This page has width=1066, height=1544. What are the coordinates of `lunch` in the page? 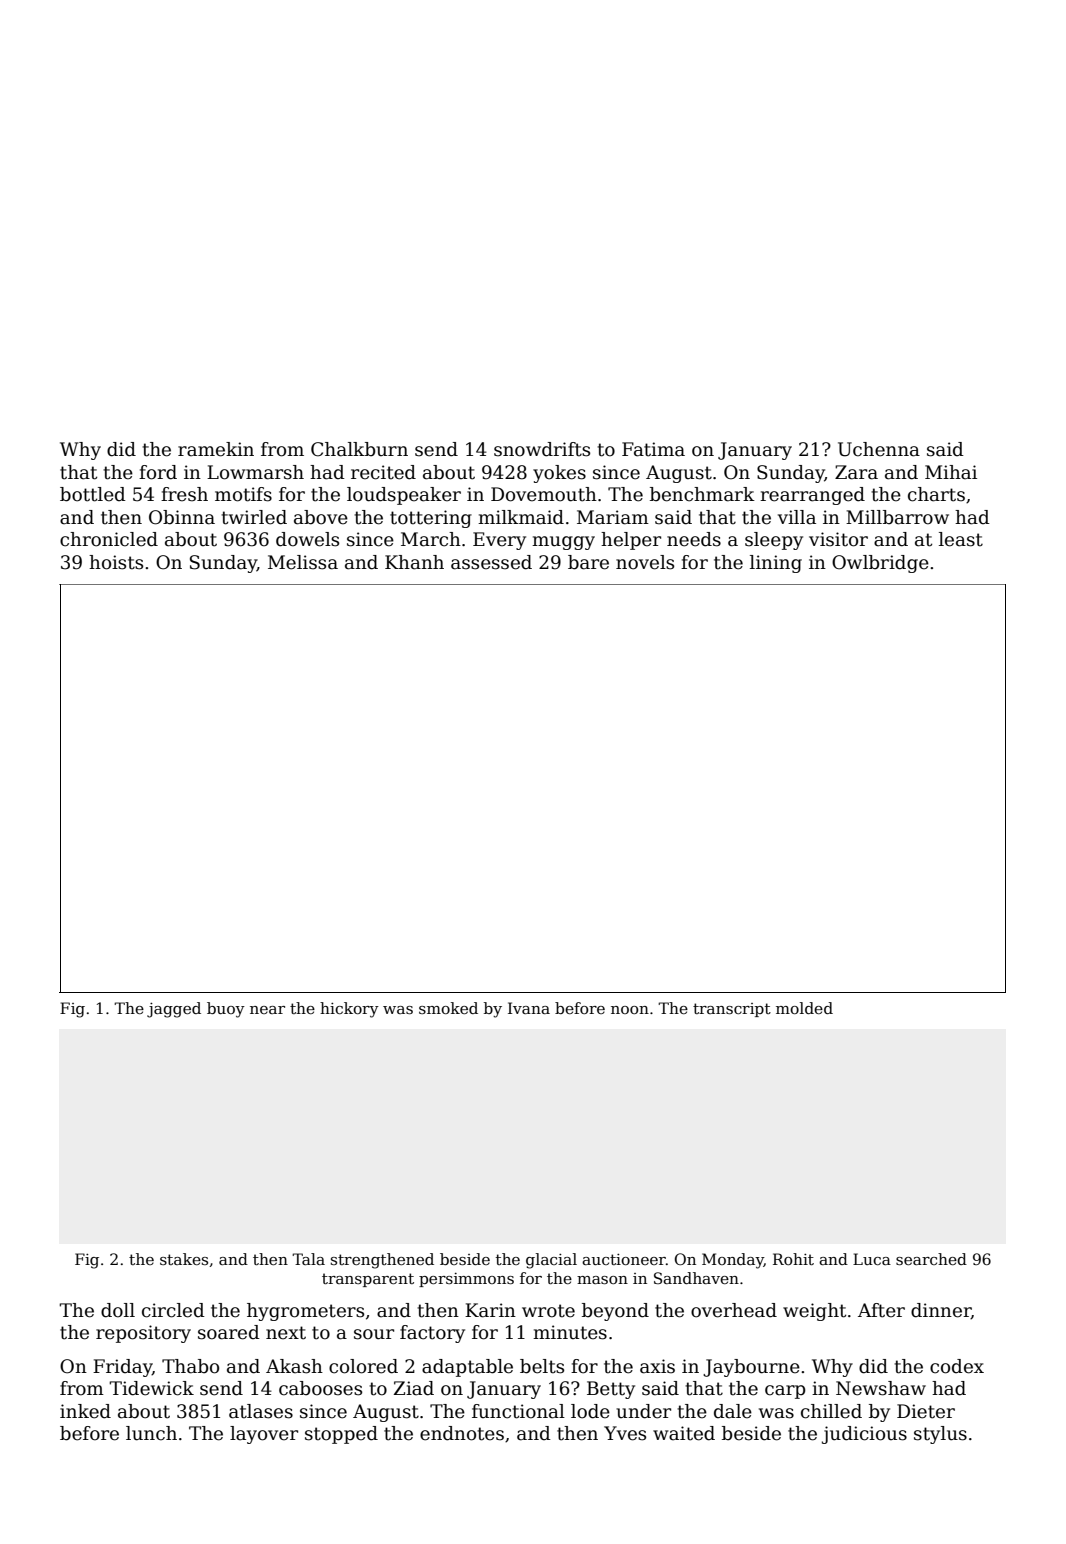 It's located at (151, 1433).
